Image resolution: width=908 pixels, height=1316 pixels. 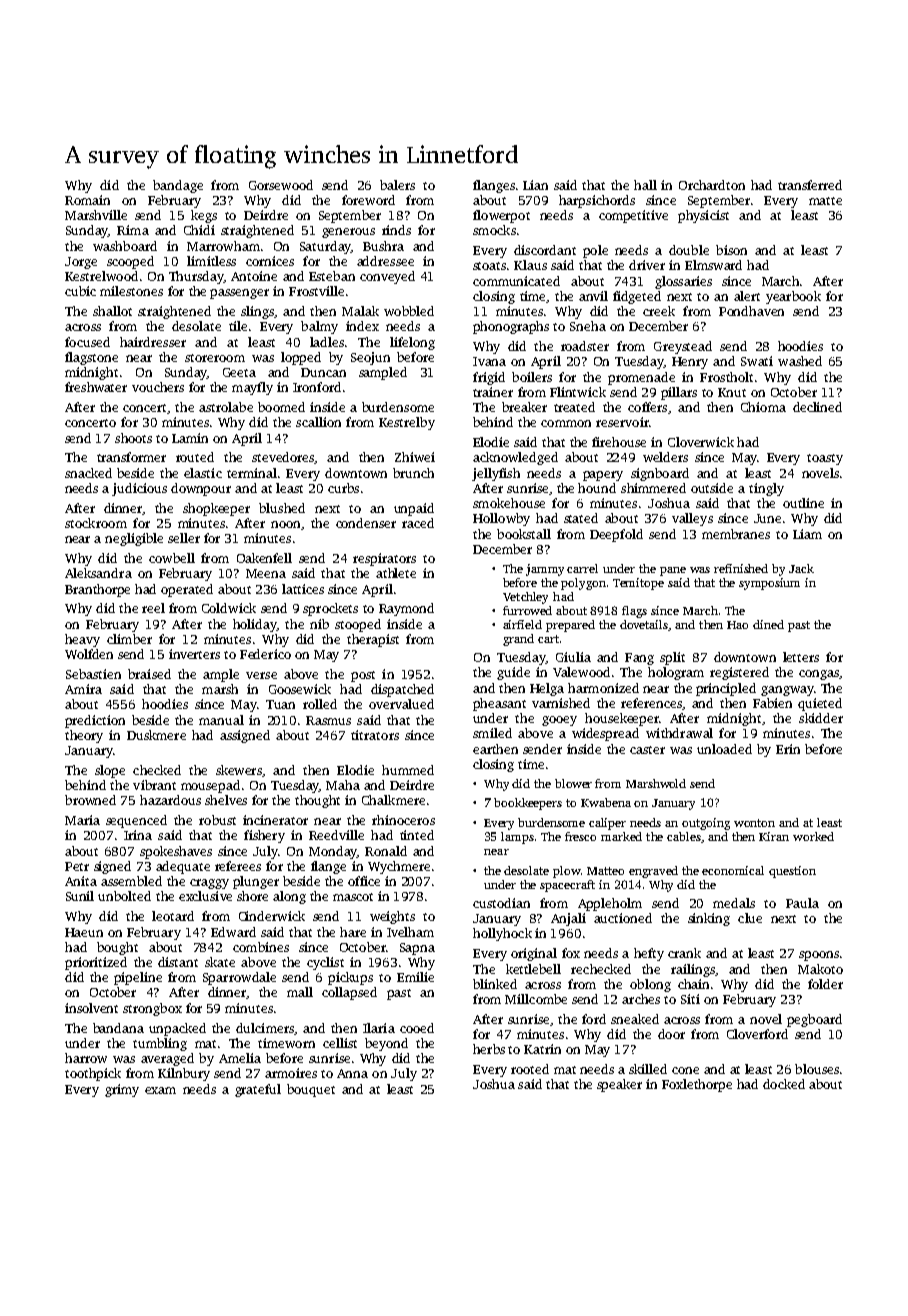 What do you see at coordinates (650, 985) in the screenshot?
I see `oblong` at bounding box center [650, 985].
